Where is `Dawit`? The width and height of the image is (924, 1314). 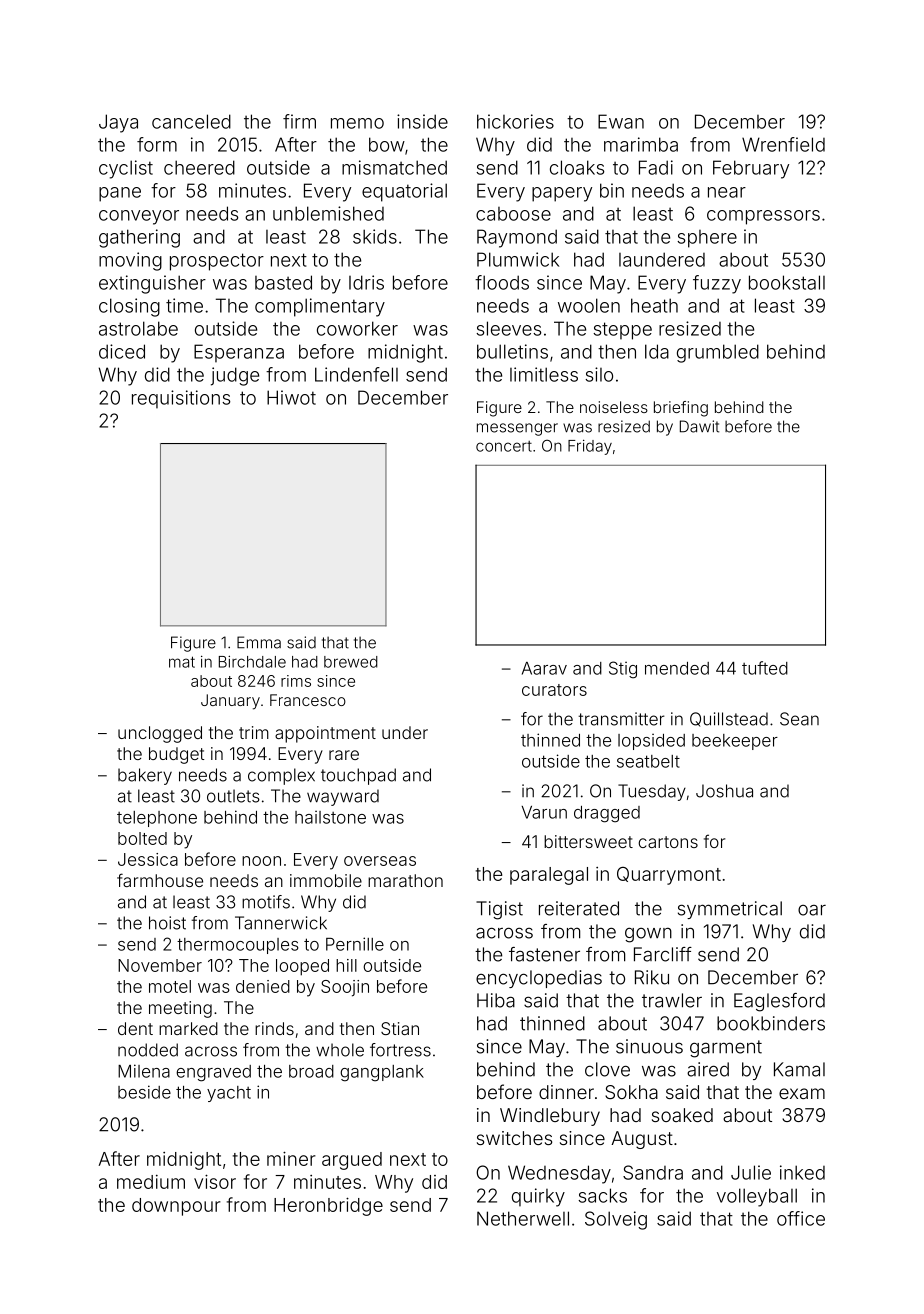
Dawit is located at coordinates (699, 426).
